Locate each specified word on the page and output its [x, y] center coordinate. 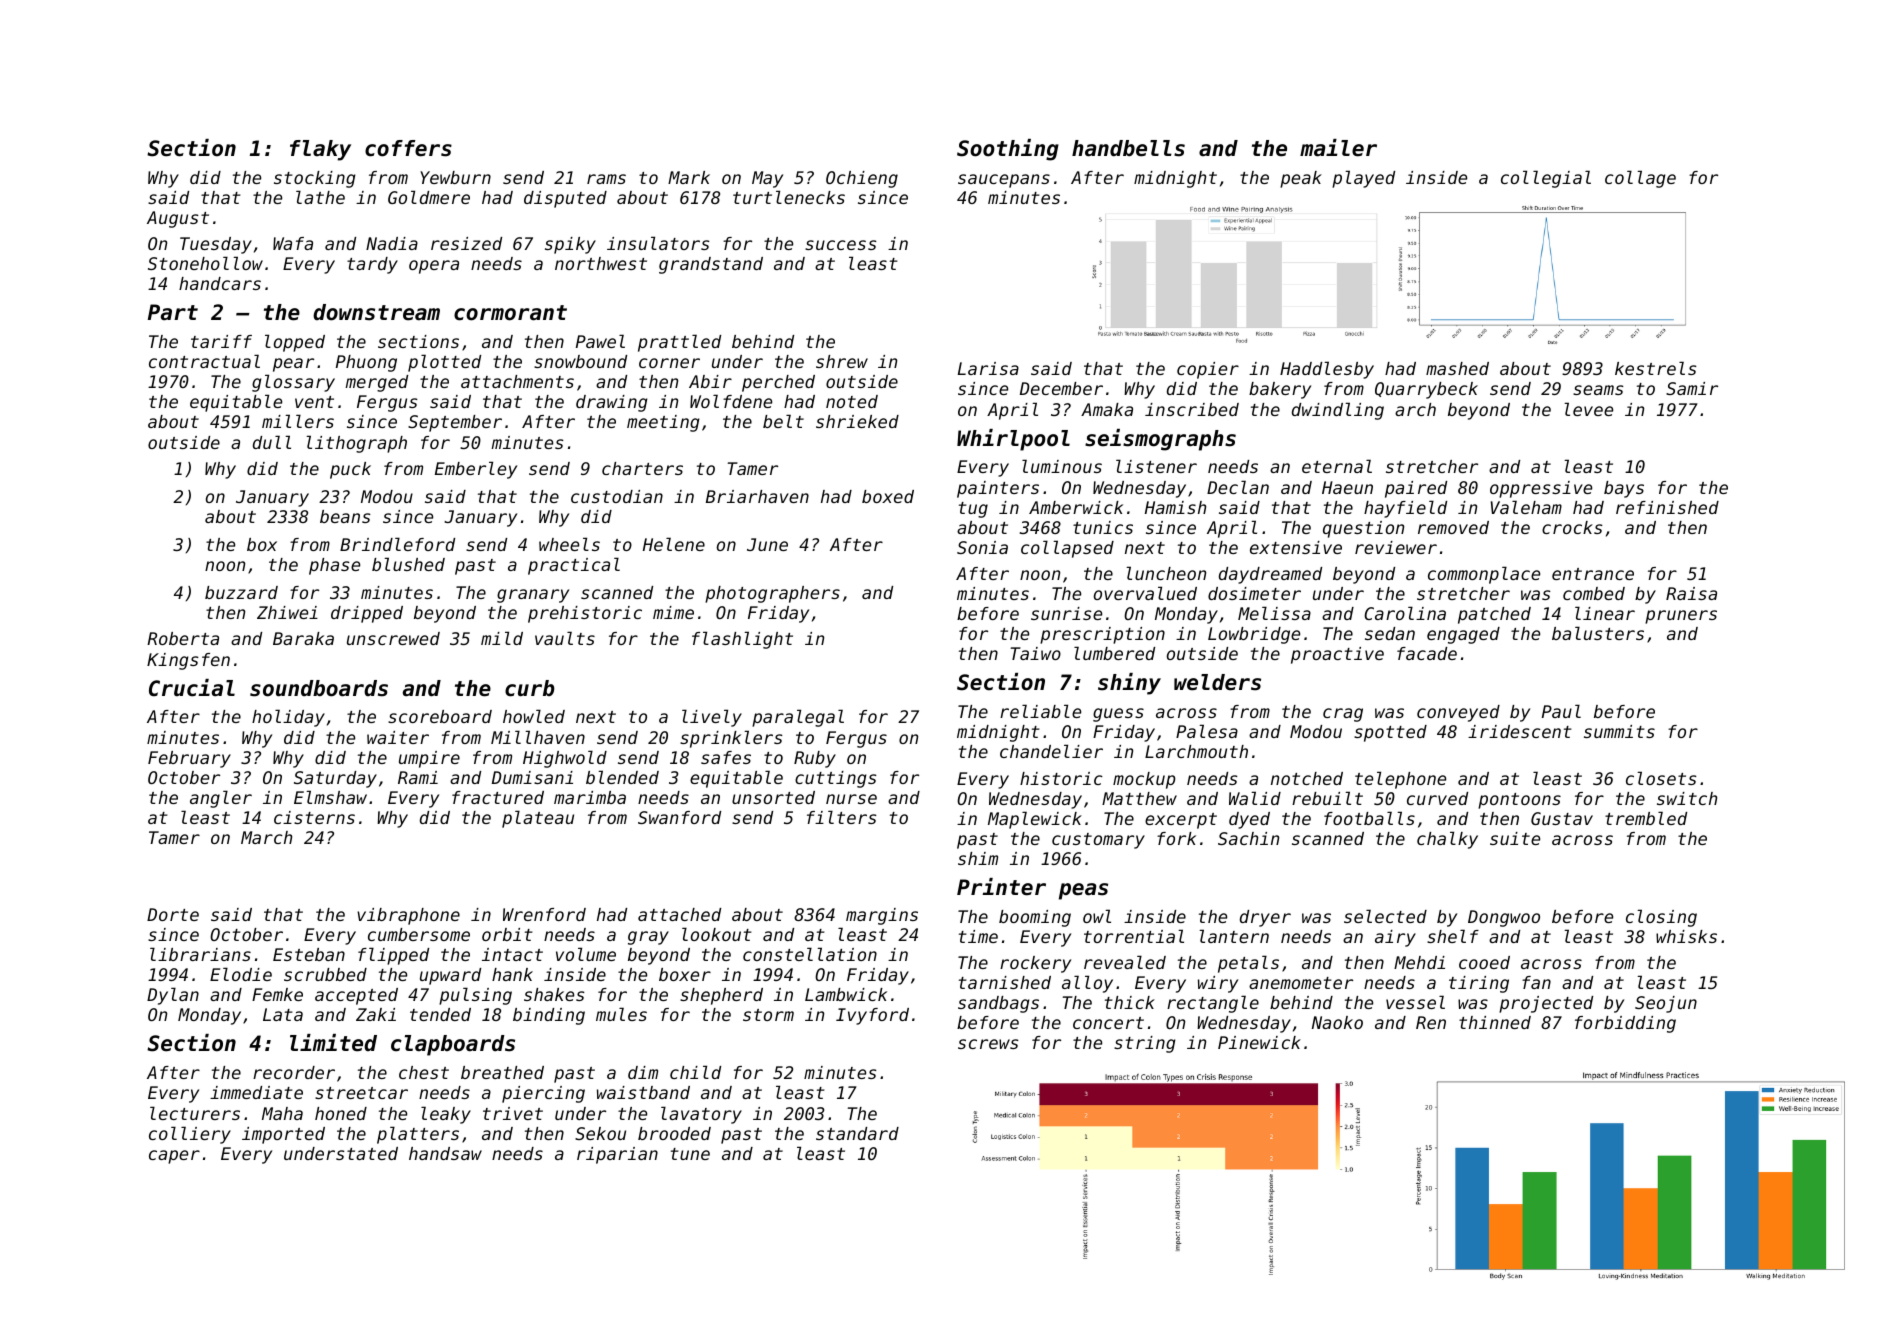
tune [690, 1154]
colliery [190, 1135]
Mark [689, 177]
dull [272, 442]
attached [679, 914]
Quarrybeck [1426, 390]
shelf [1453, 936]
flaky [320, 150]
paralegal [798, 718]
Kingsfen [188, 661]
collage [1640, 179]
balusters [1598, 633]
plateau [538, 819]
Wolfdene [731, 401]
